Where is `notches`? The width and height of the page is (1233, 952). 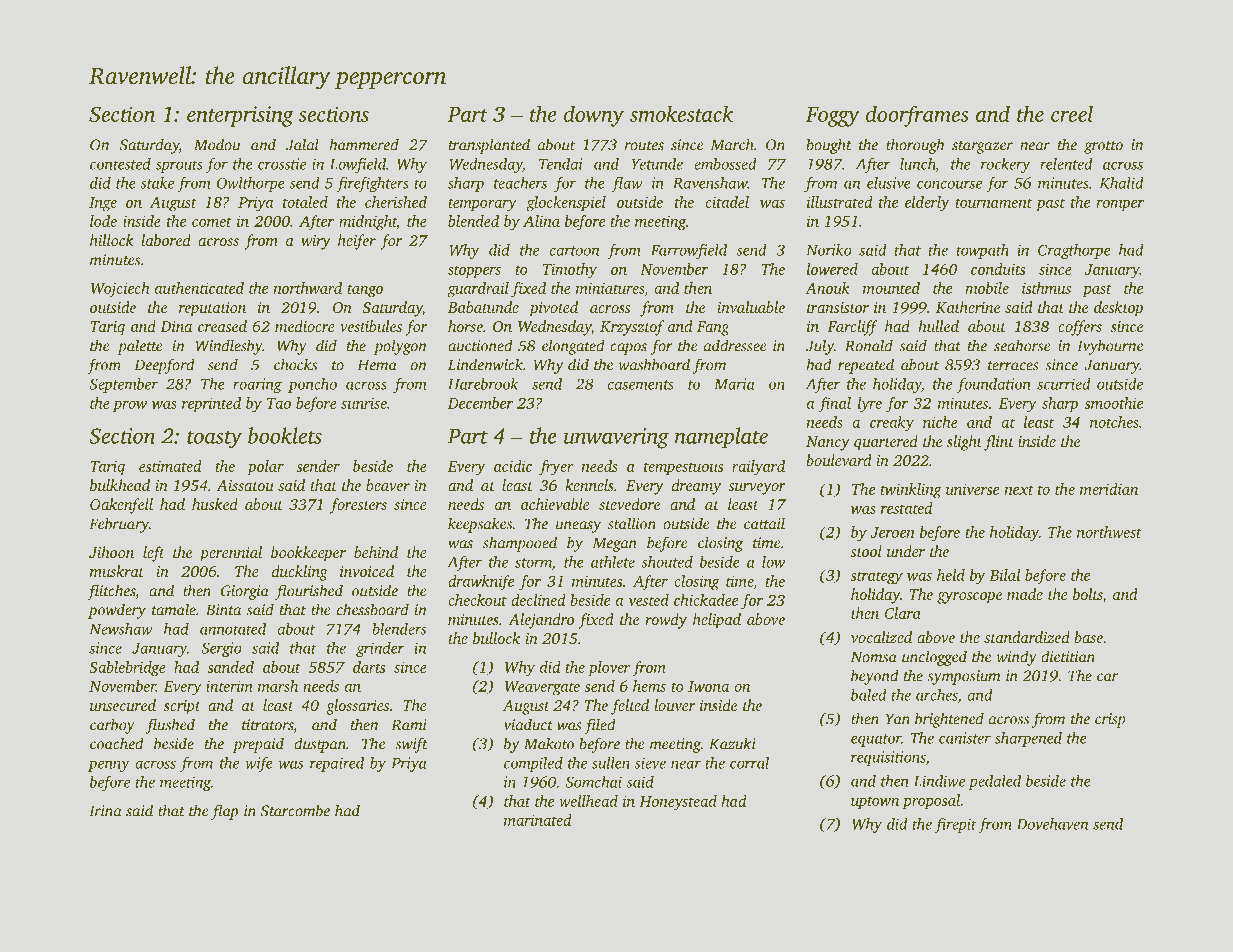
notches is located at coordinates (1114, 422).
